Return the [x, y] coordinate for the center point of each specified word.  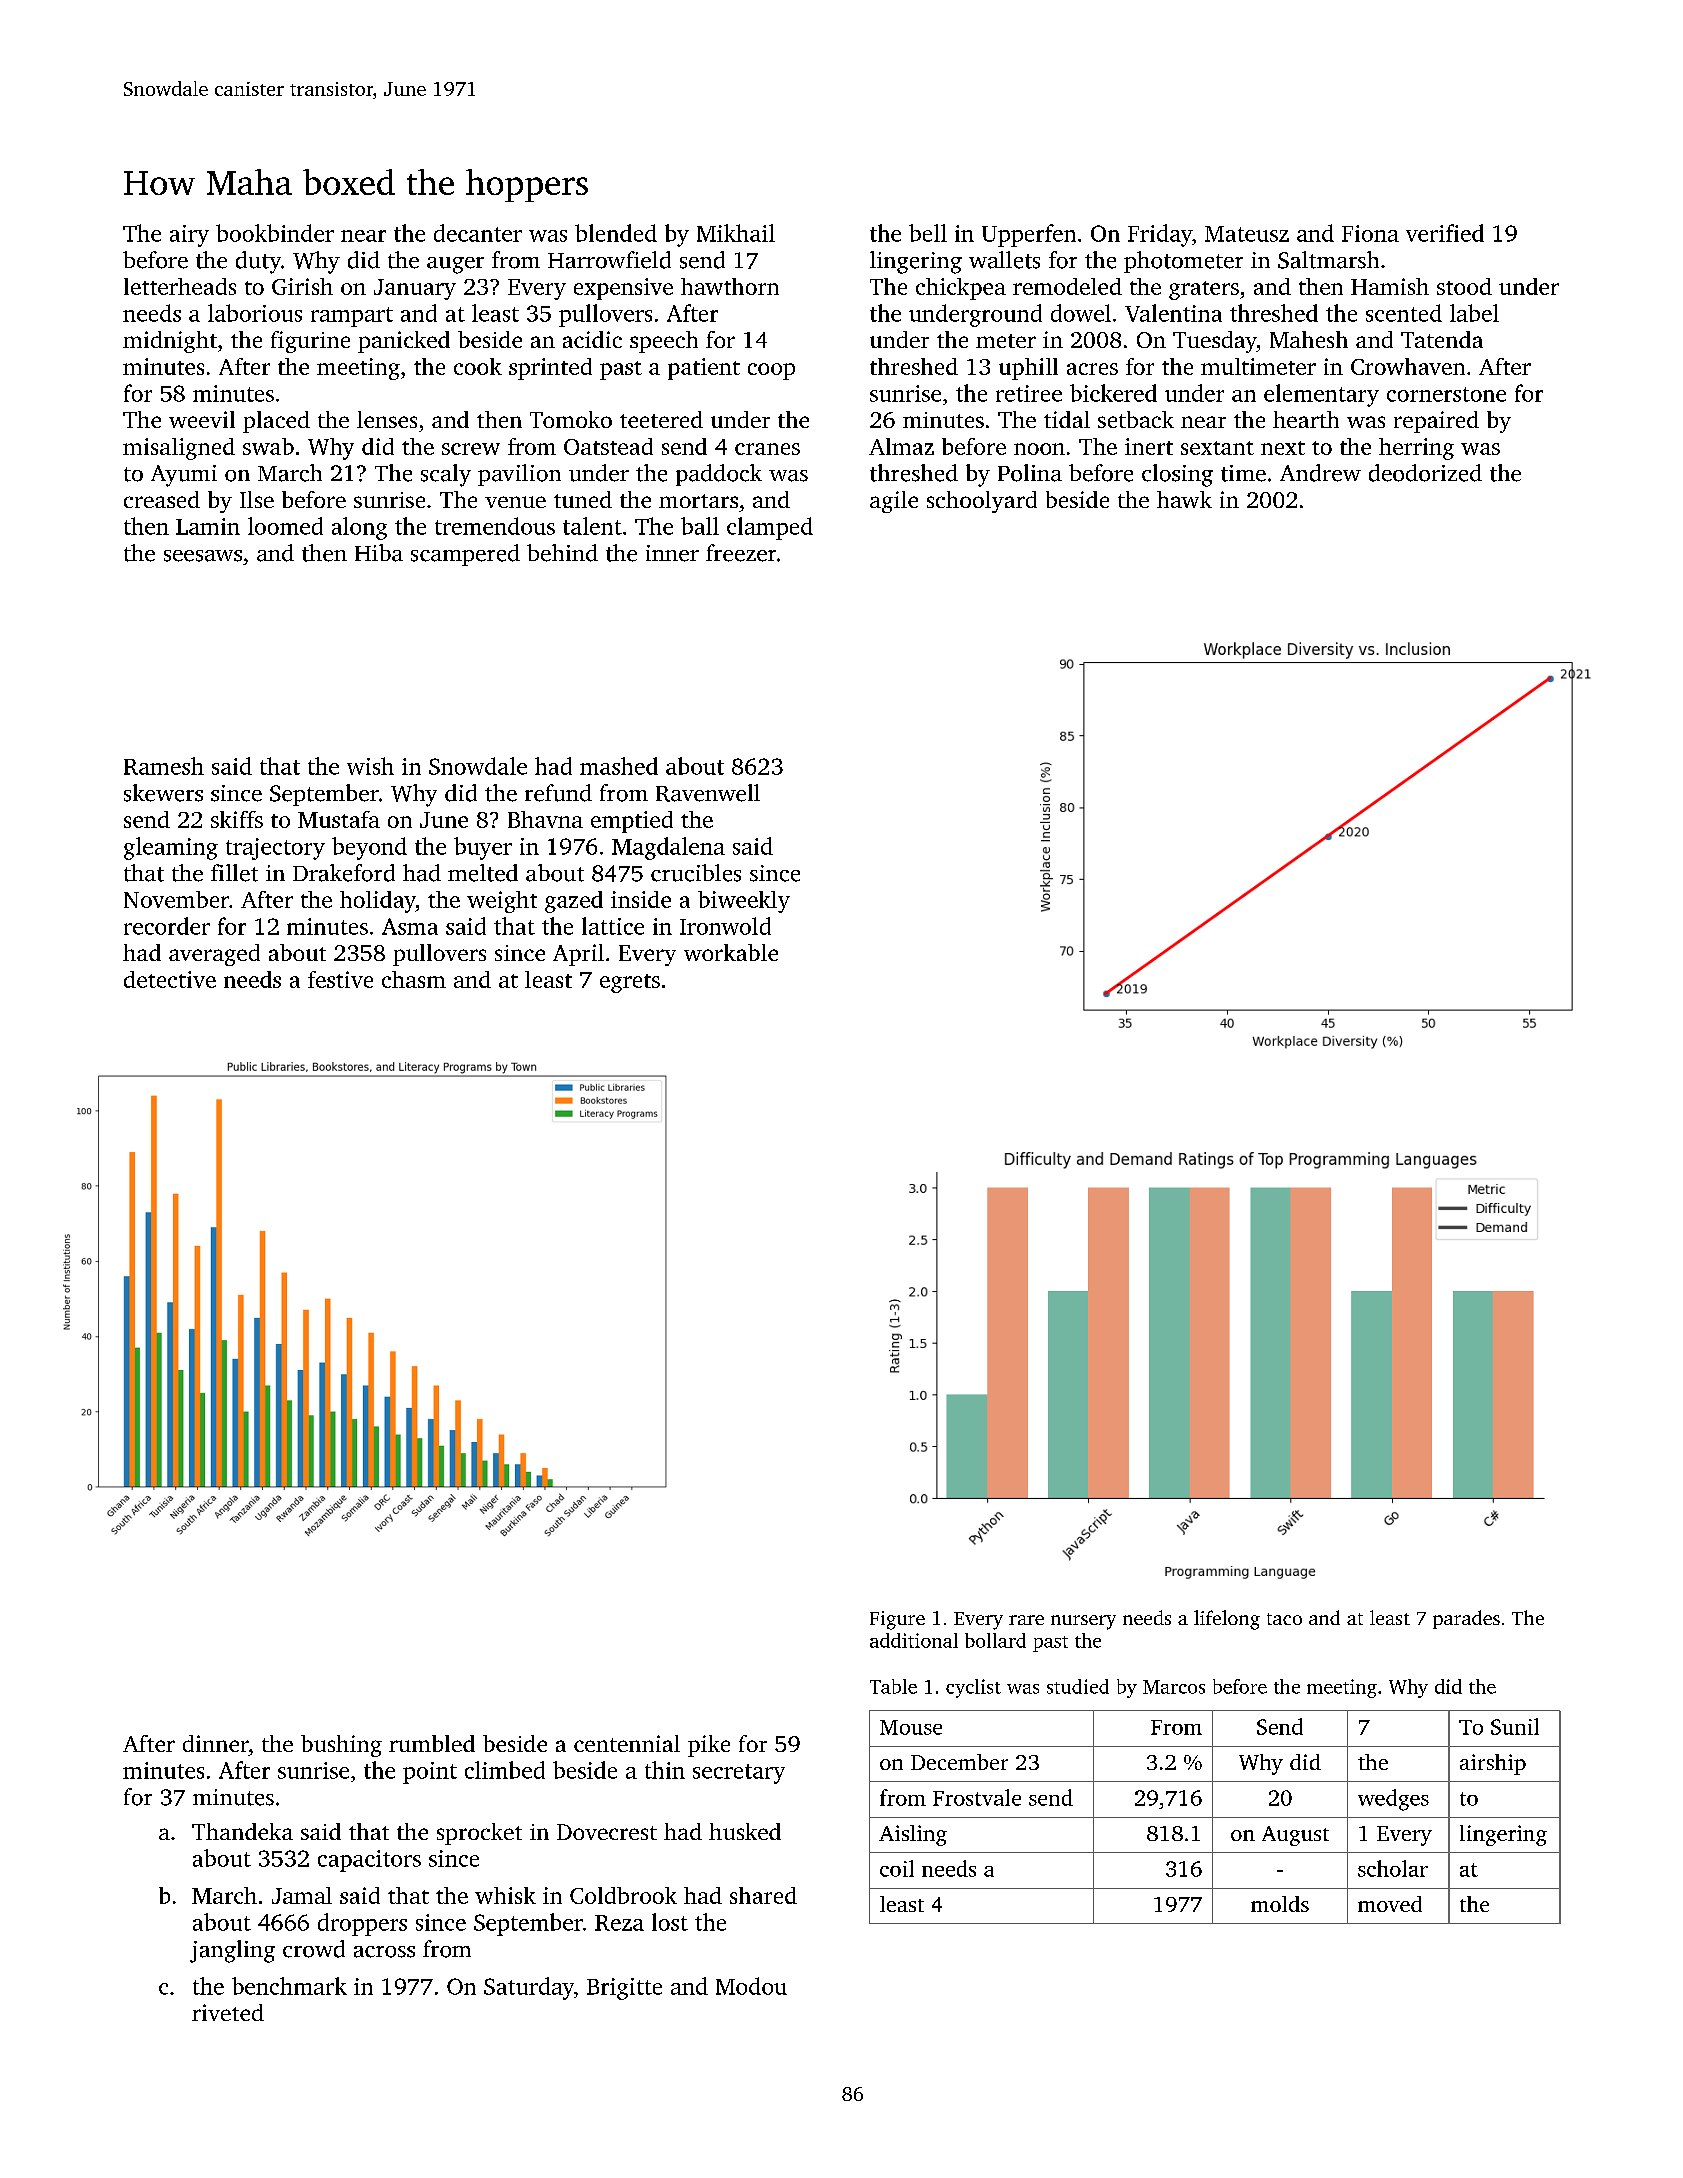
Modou [751, 1986]
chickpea [961, 289]
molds [1280, 1904]
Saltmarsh [1328, 260]
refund [558, 793]
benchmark [289, 1986]
